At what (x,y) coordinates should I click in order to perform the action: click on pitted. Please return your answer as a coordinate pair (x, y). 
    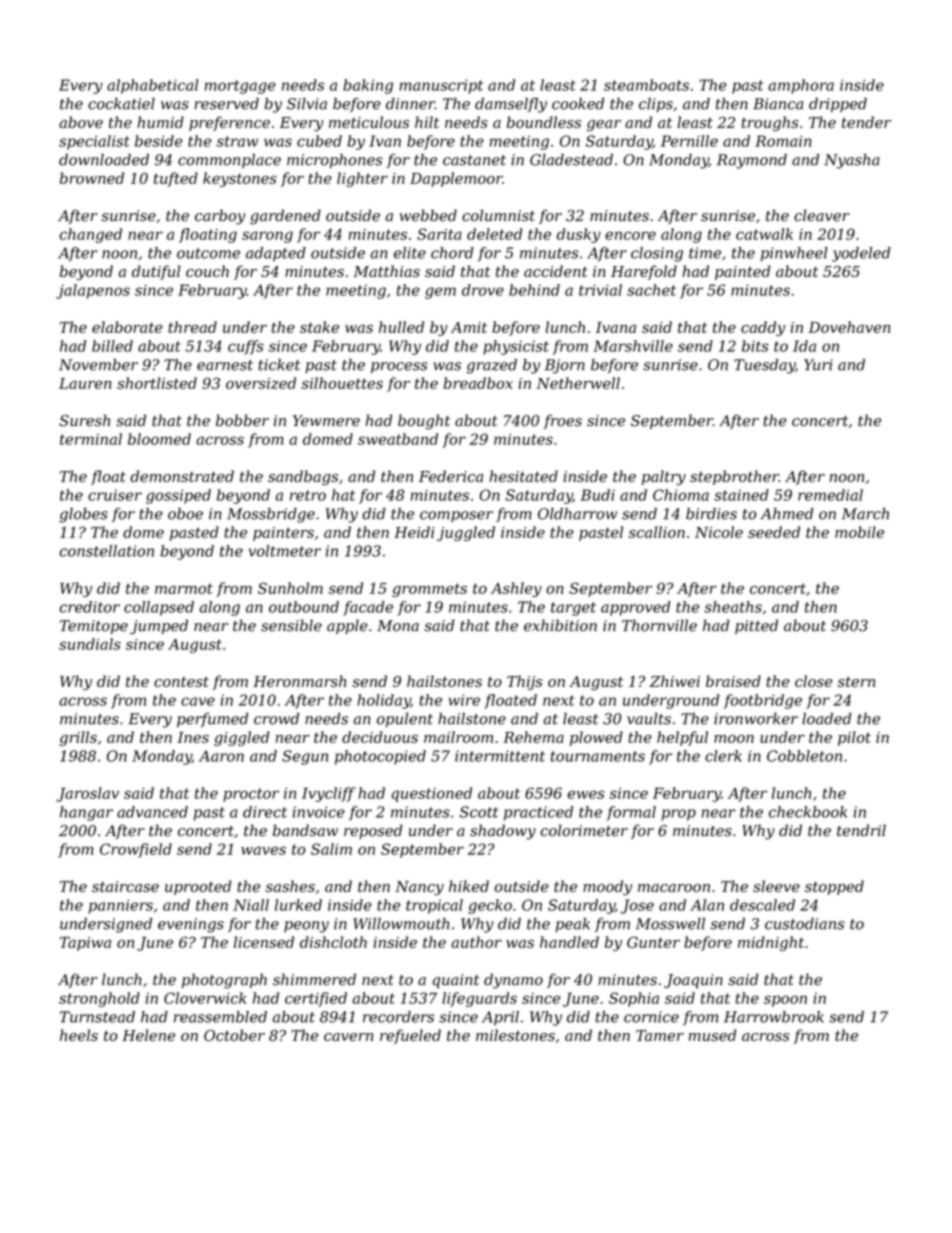
    Looking at the image, I should click on (756, 626).
